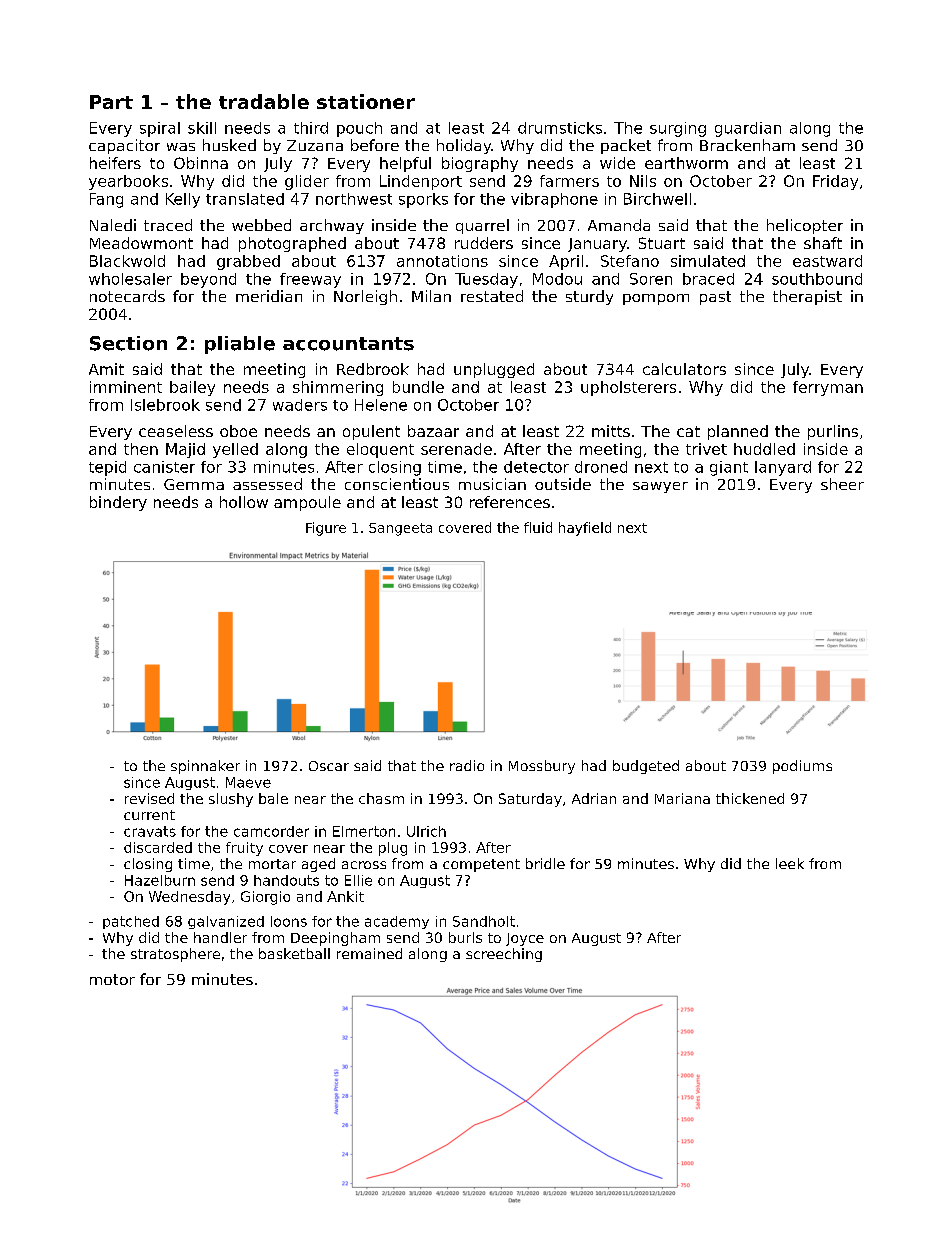 The height and width of the screenshot is (1233, 952). What do you see at coordinates (842, 484) in the screenshot?
I see `sheer` at bounding box center [842, 484].
